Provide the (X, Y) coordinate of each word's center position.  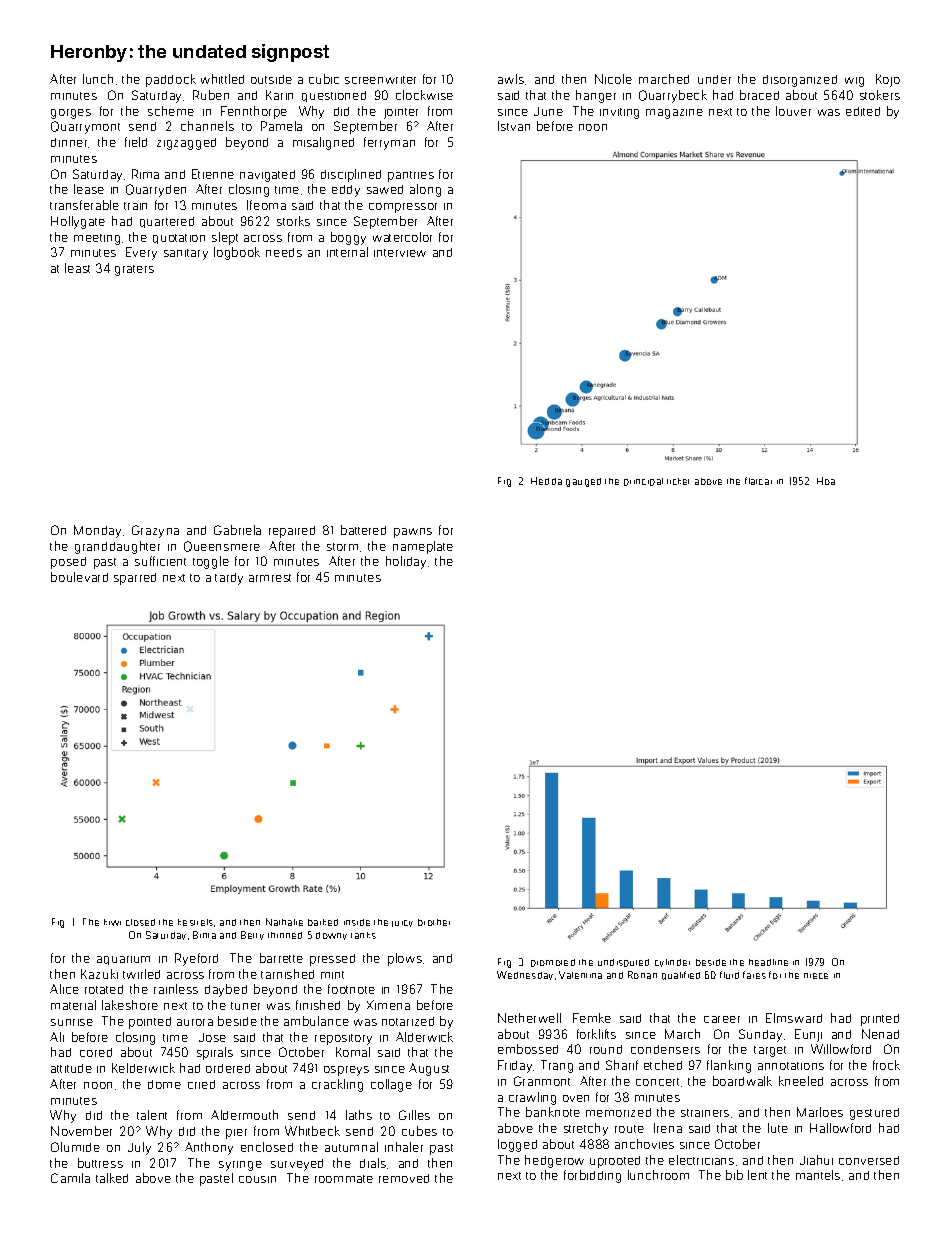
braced (759, 95)
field (136, 142)
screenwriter (380, 80)
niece (816, 976)
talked (112, 1178)
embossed (528, 1049)
